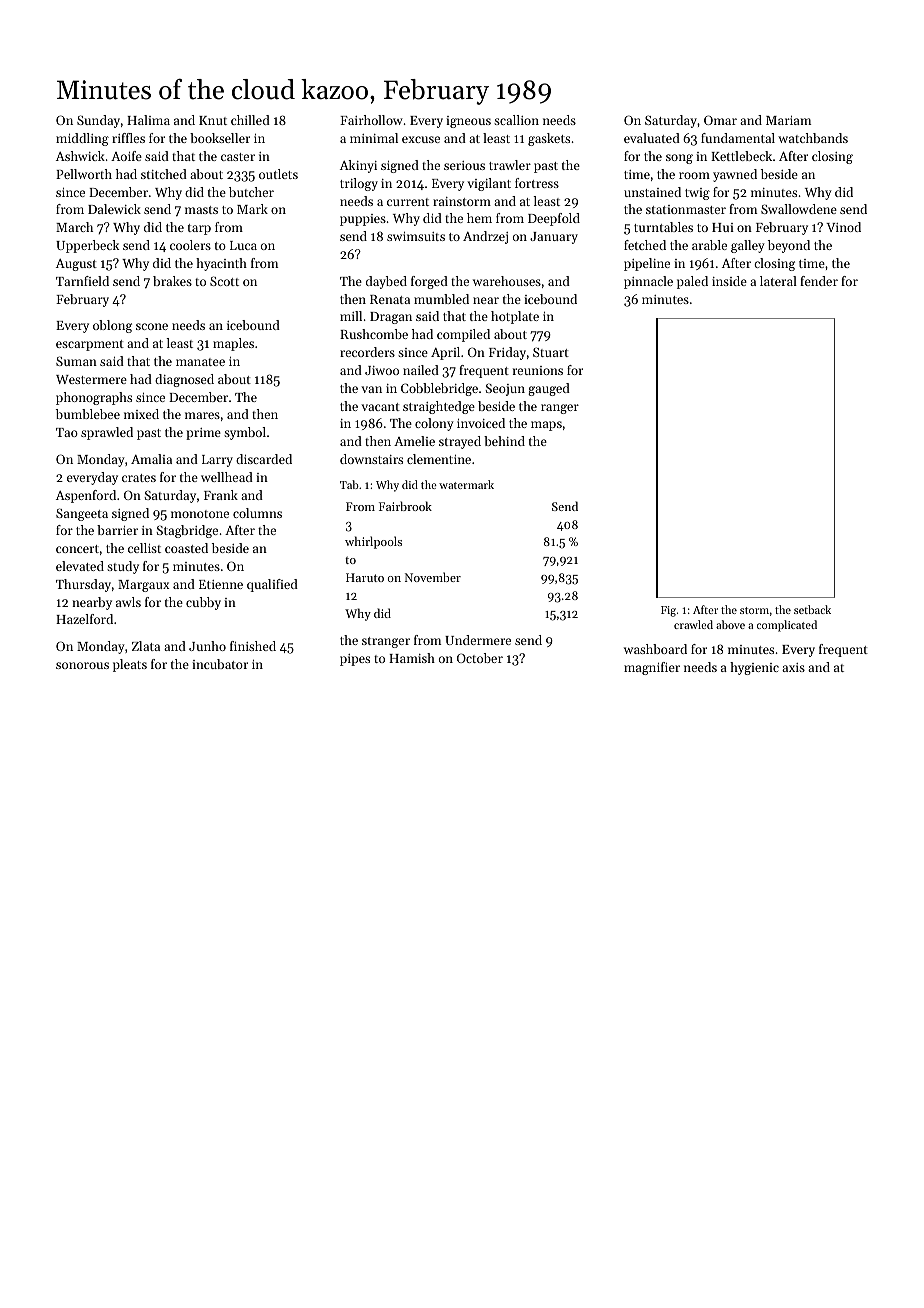 This screenshot has height=1308, width=924. I want to click on maps, so click(546, 426).
